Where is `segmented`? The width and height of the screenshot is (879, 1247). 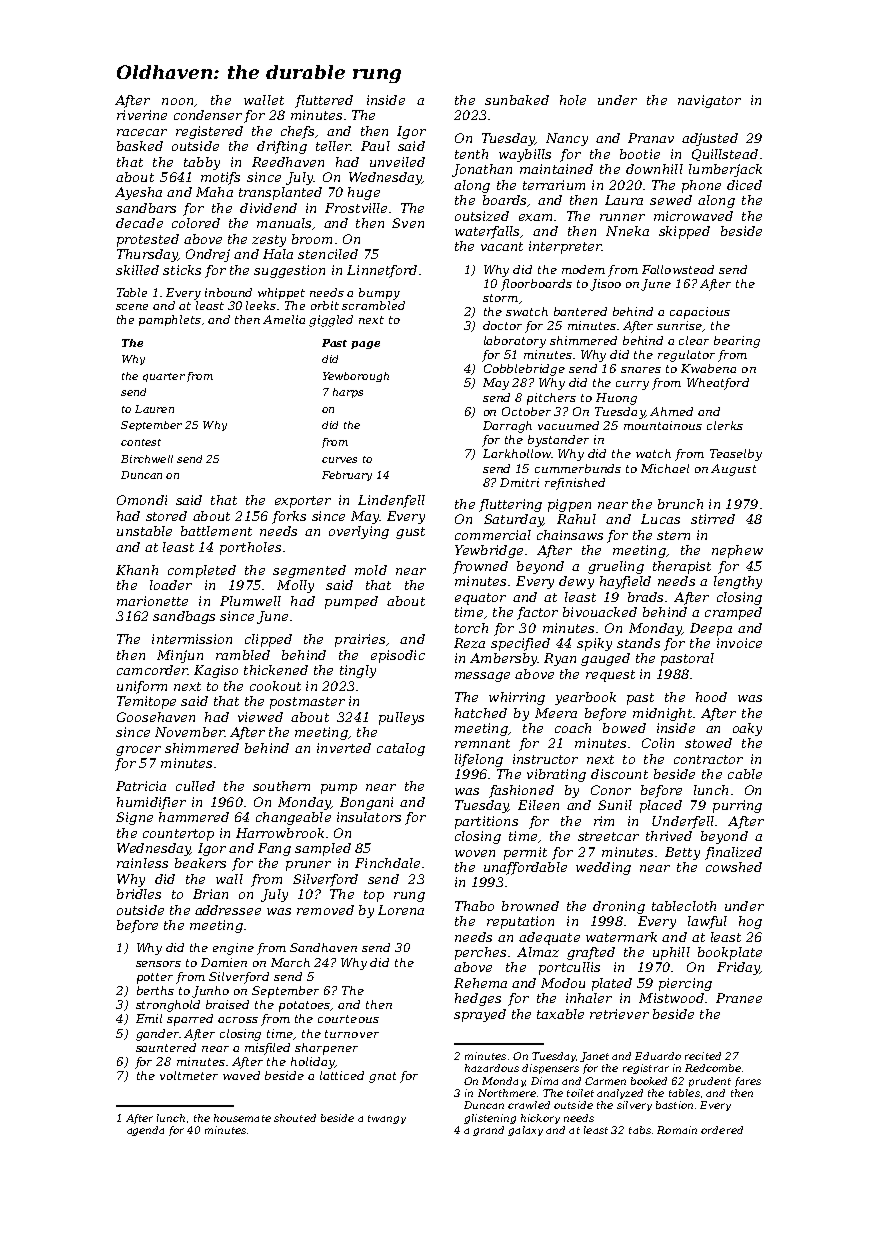
segmented is located at coordinates (309, 571).
